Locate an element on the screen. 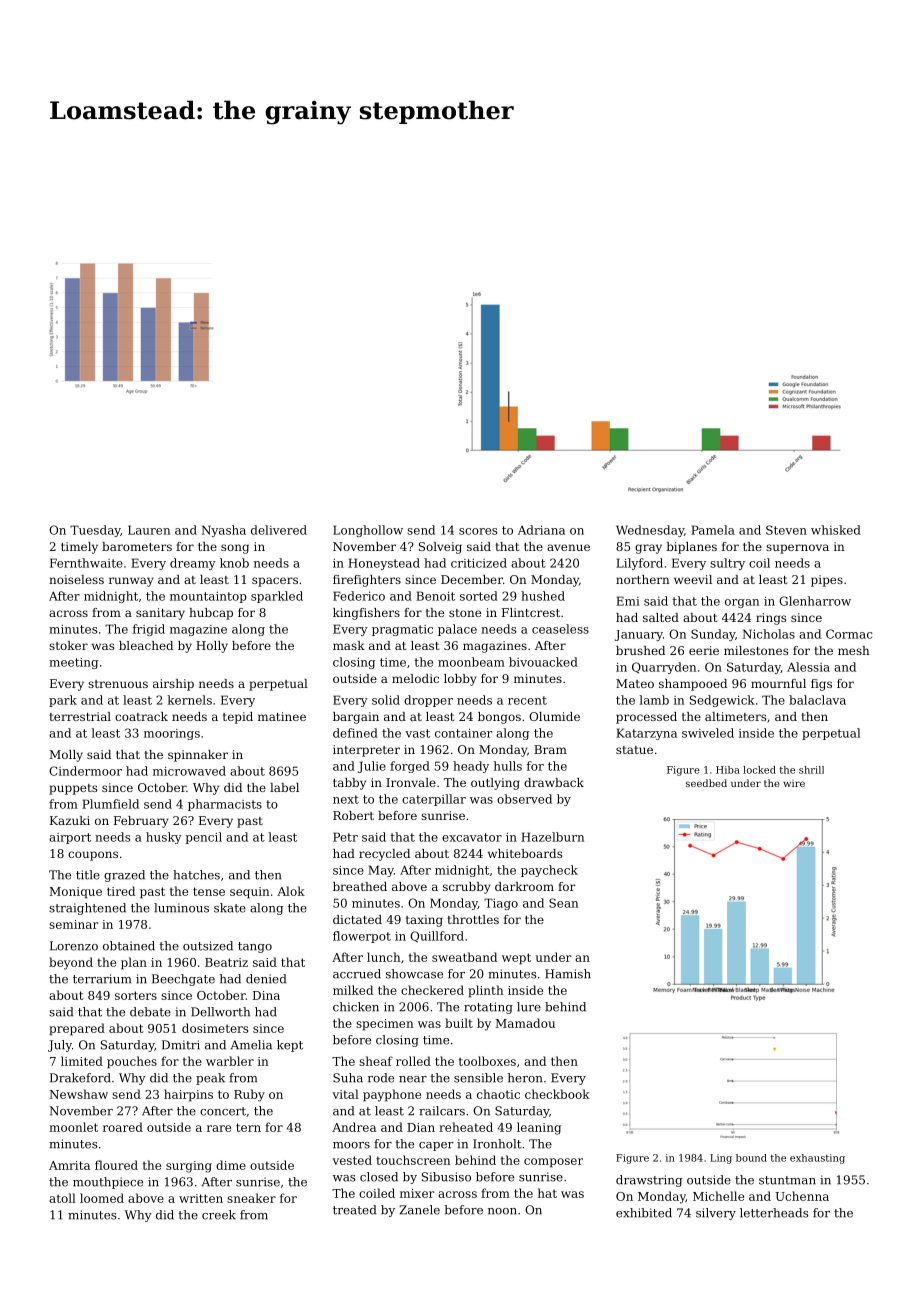 The height and width of the screenshot is (1308, 924). moonlet is located at coordinates (73, 1127).
